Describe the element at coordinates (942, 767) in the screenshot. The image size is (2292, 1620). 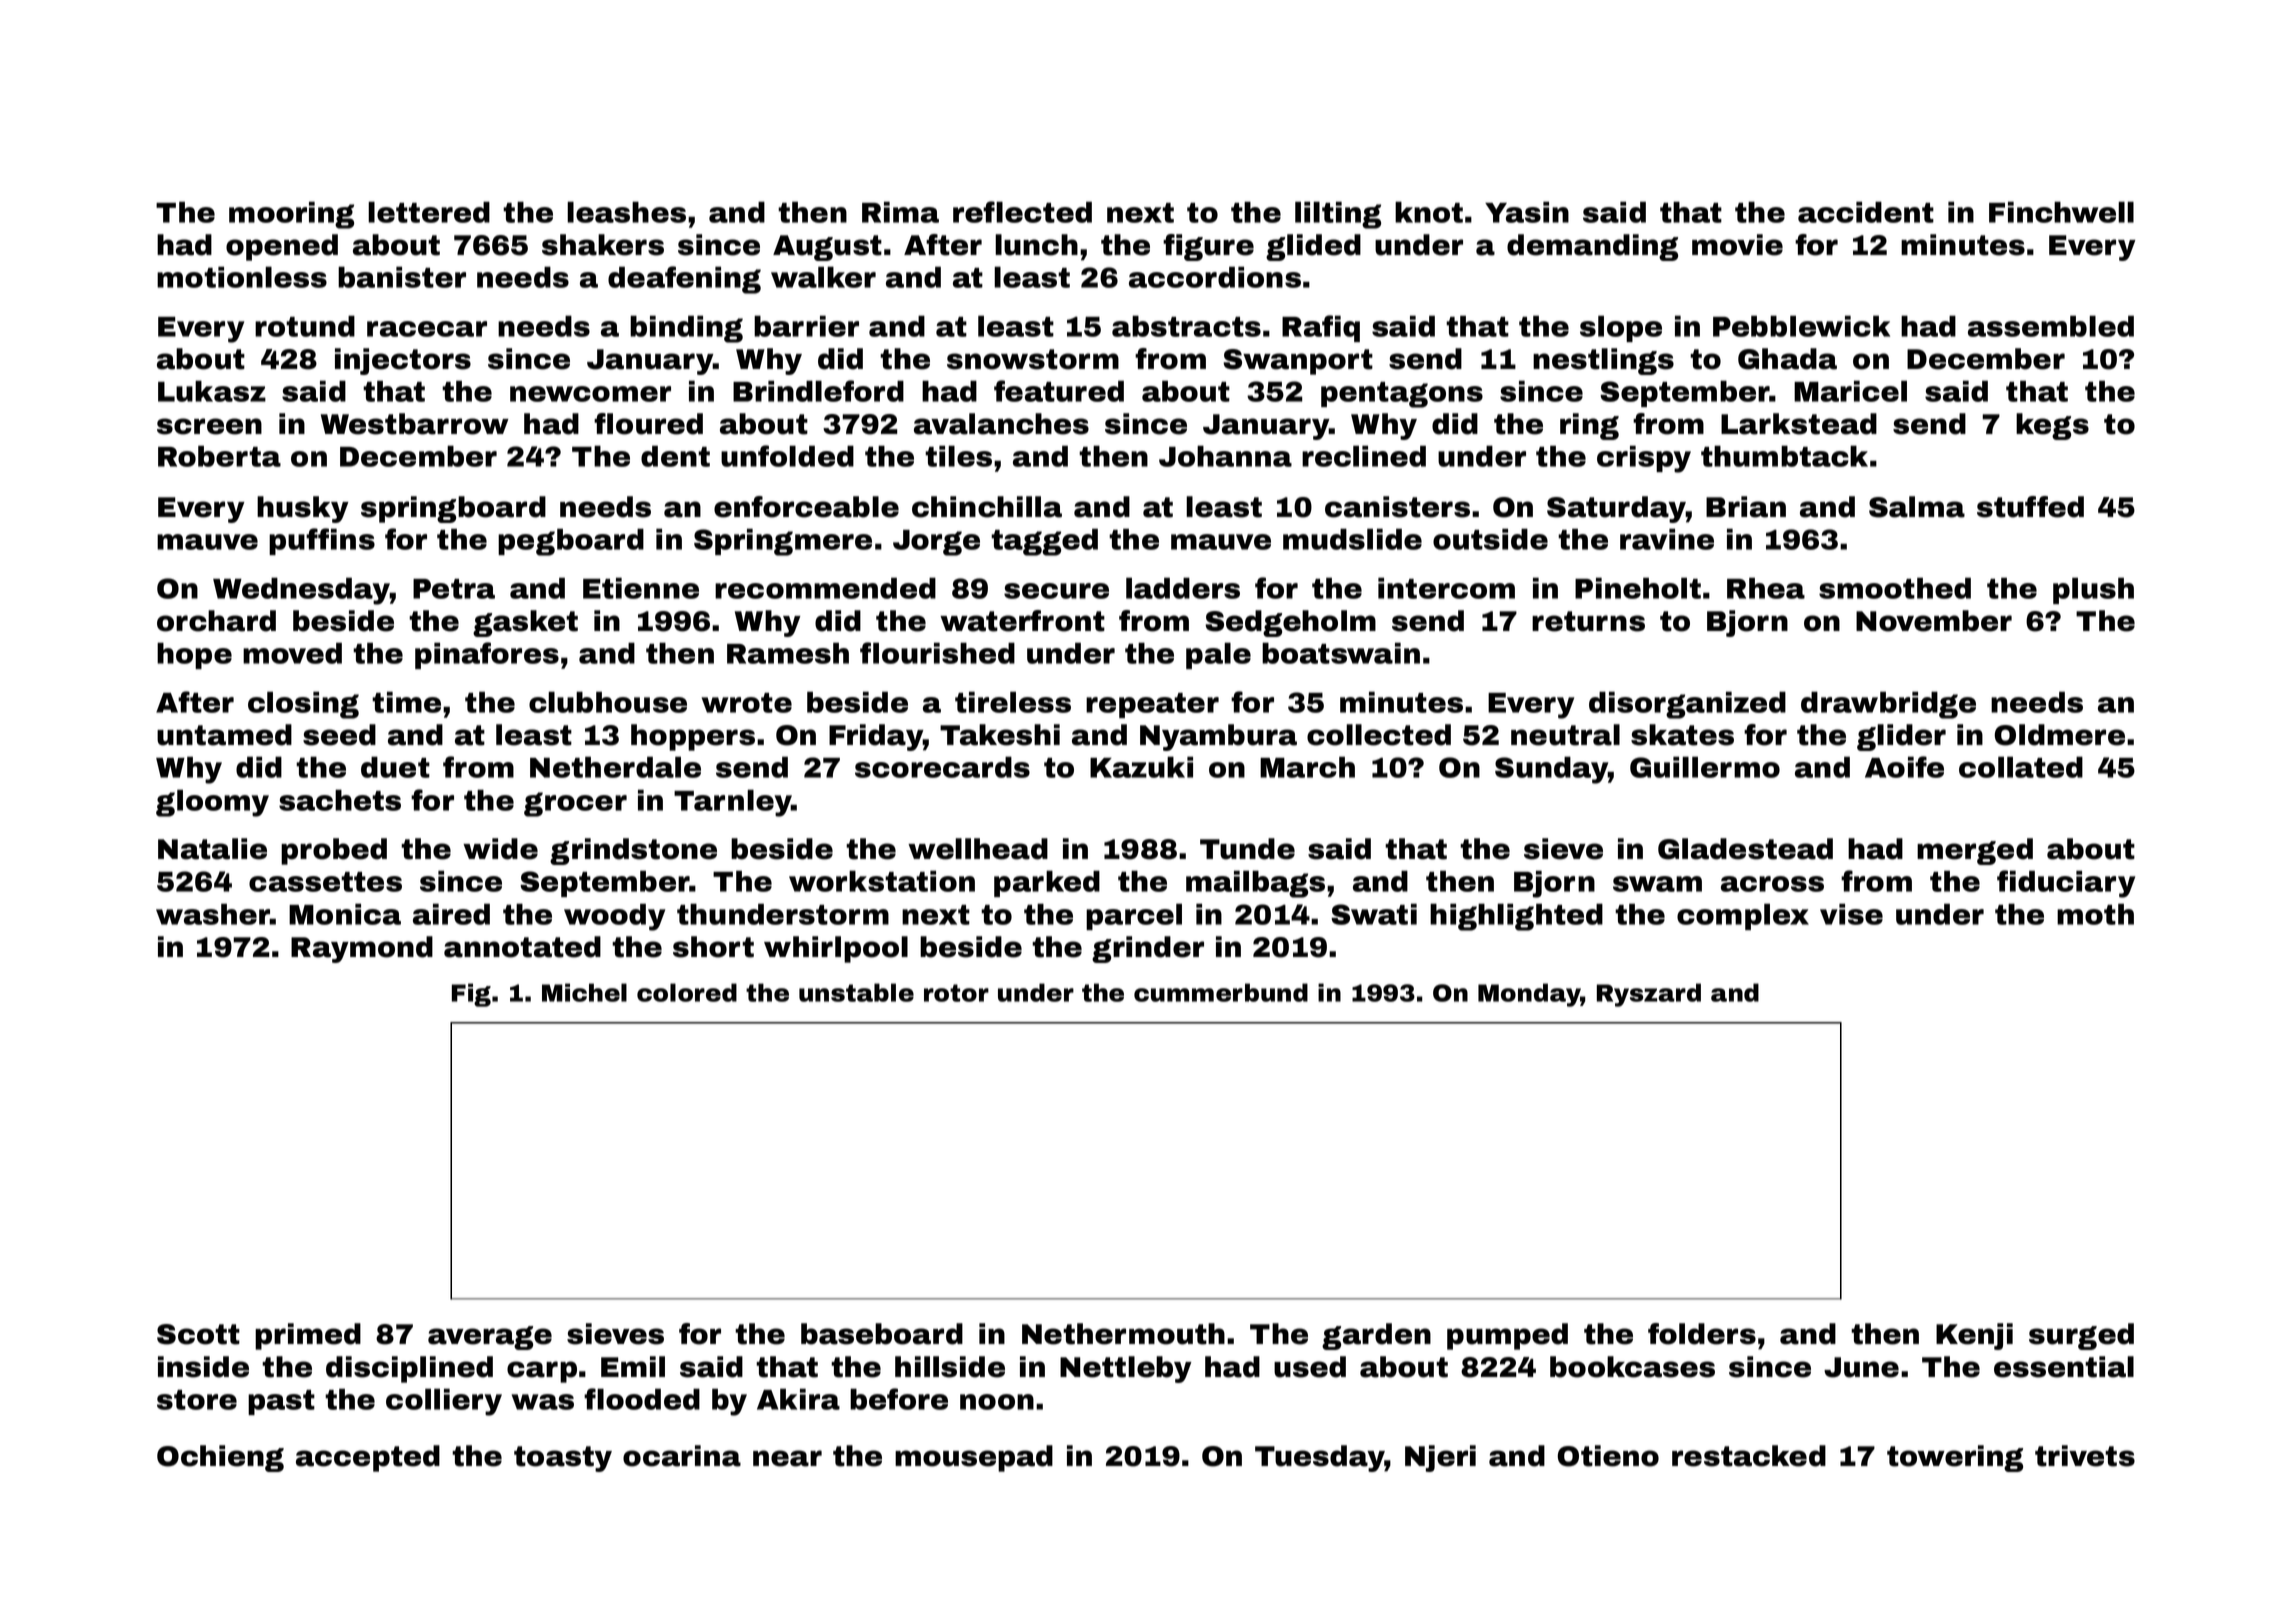
I see `scorecards` at that location.
